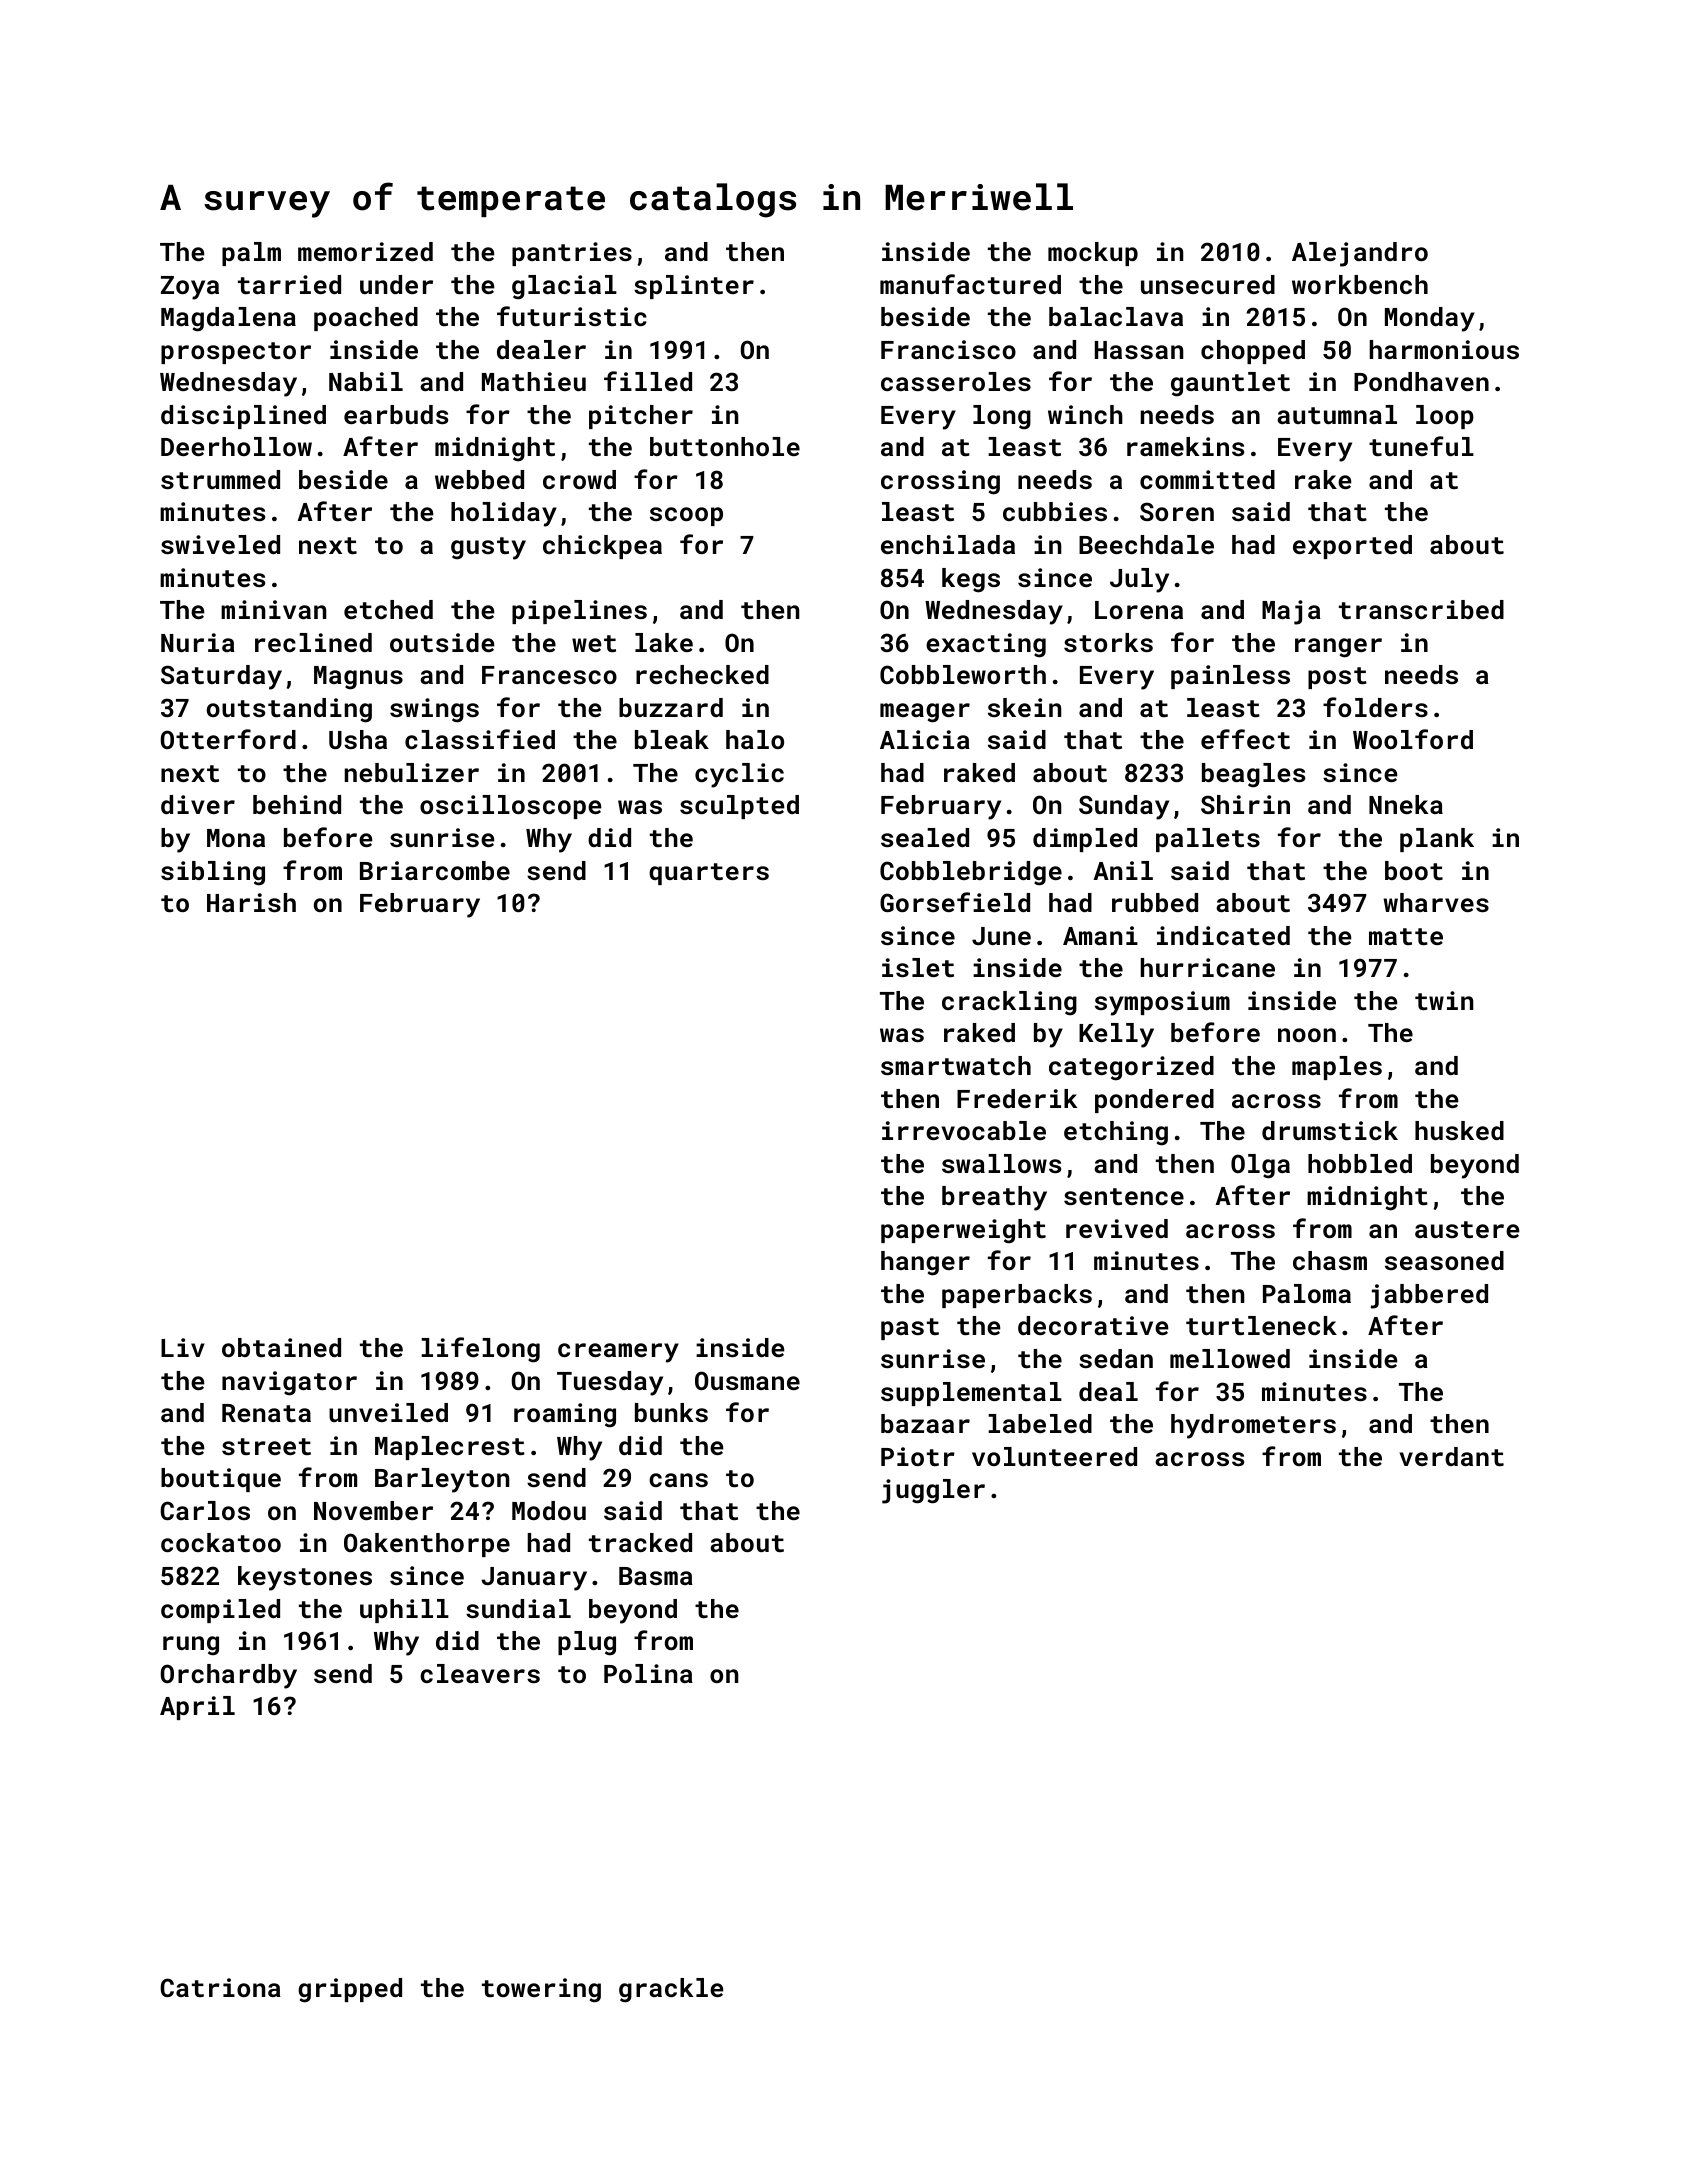 The image size is (1683, 2178). I want to click on webbed, so click(479, 479).
